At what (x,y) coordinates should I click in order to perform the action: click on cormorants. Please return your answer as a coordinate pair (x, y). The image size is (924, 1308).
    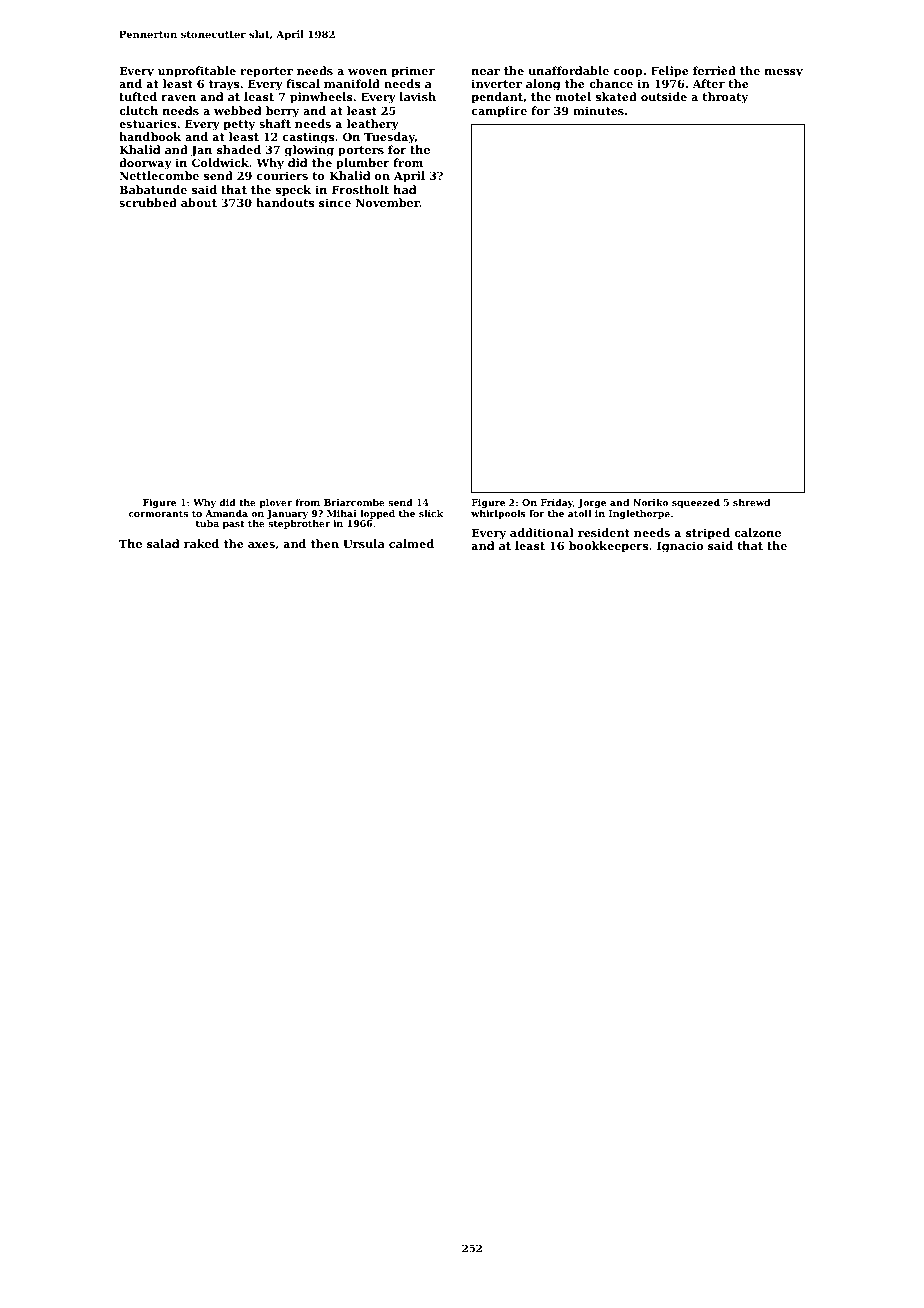
    Looking at the image, I should click on (158, 513).
